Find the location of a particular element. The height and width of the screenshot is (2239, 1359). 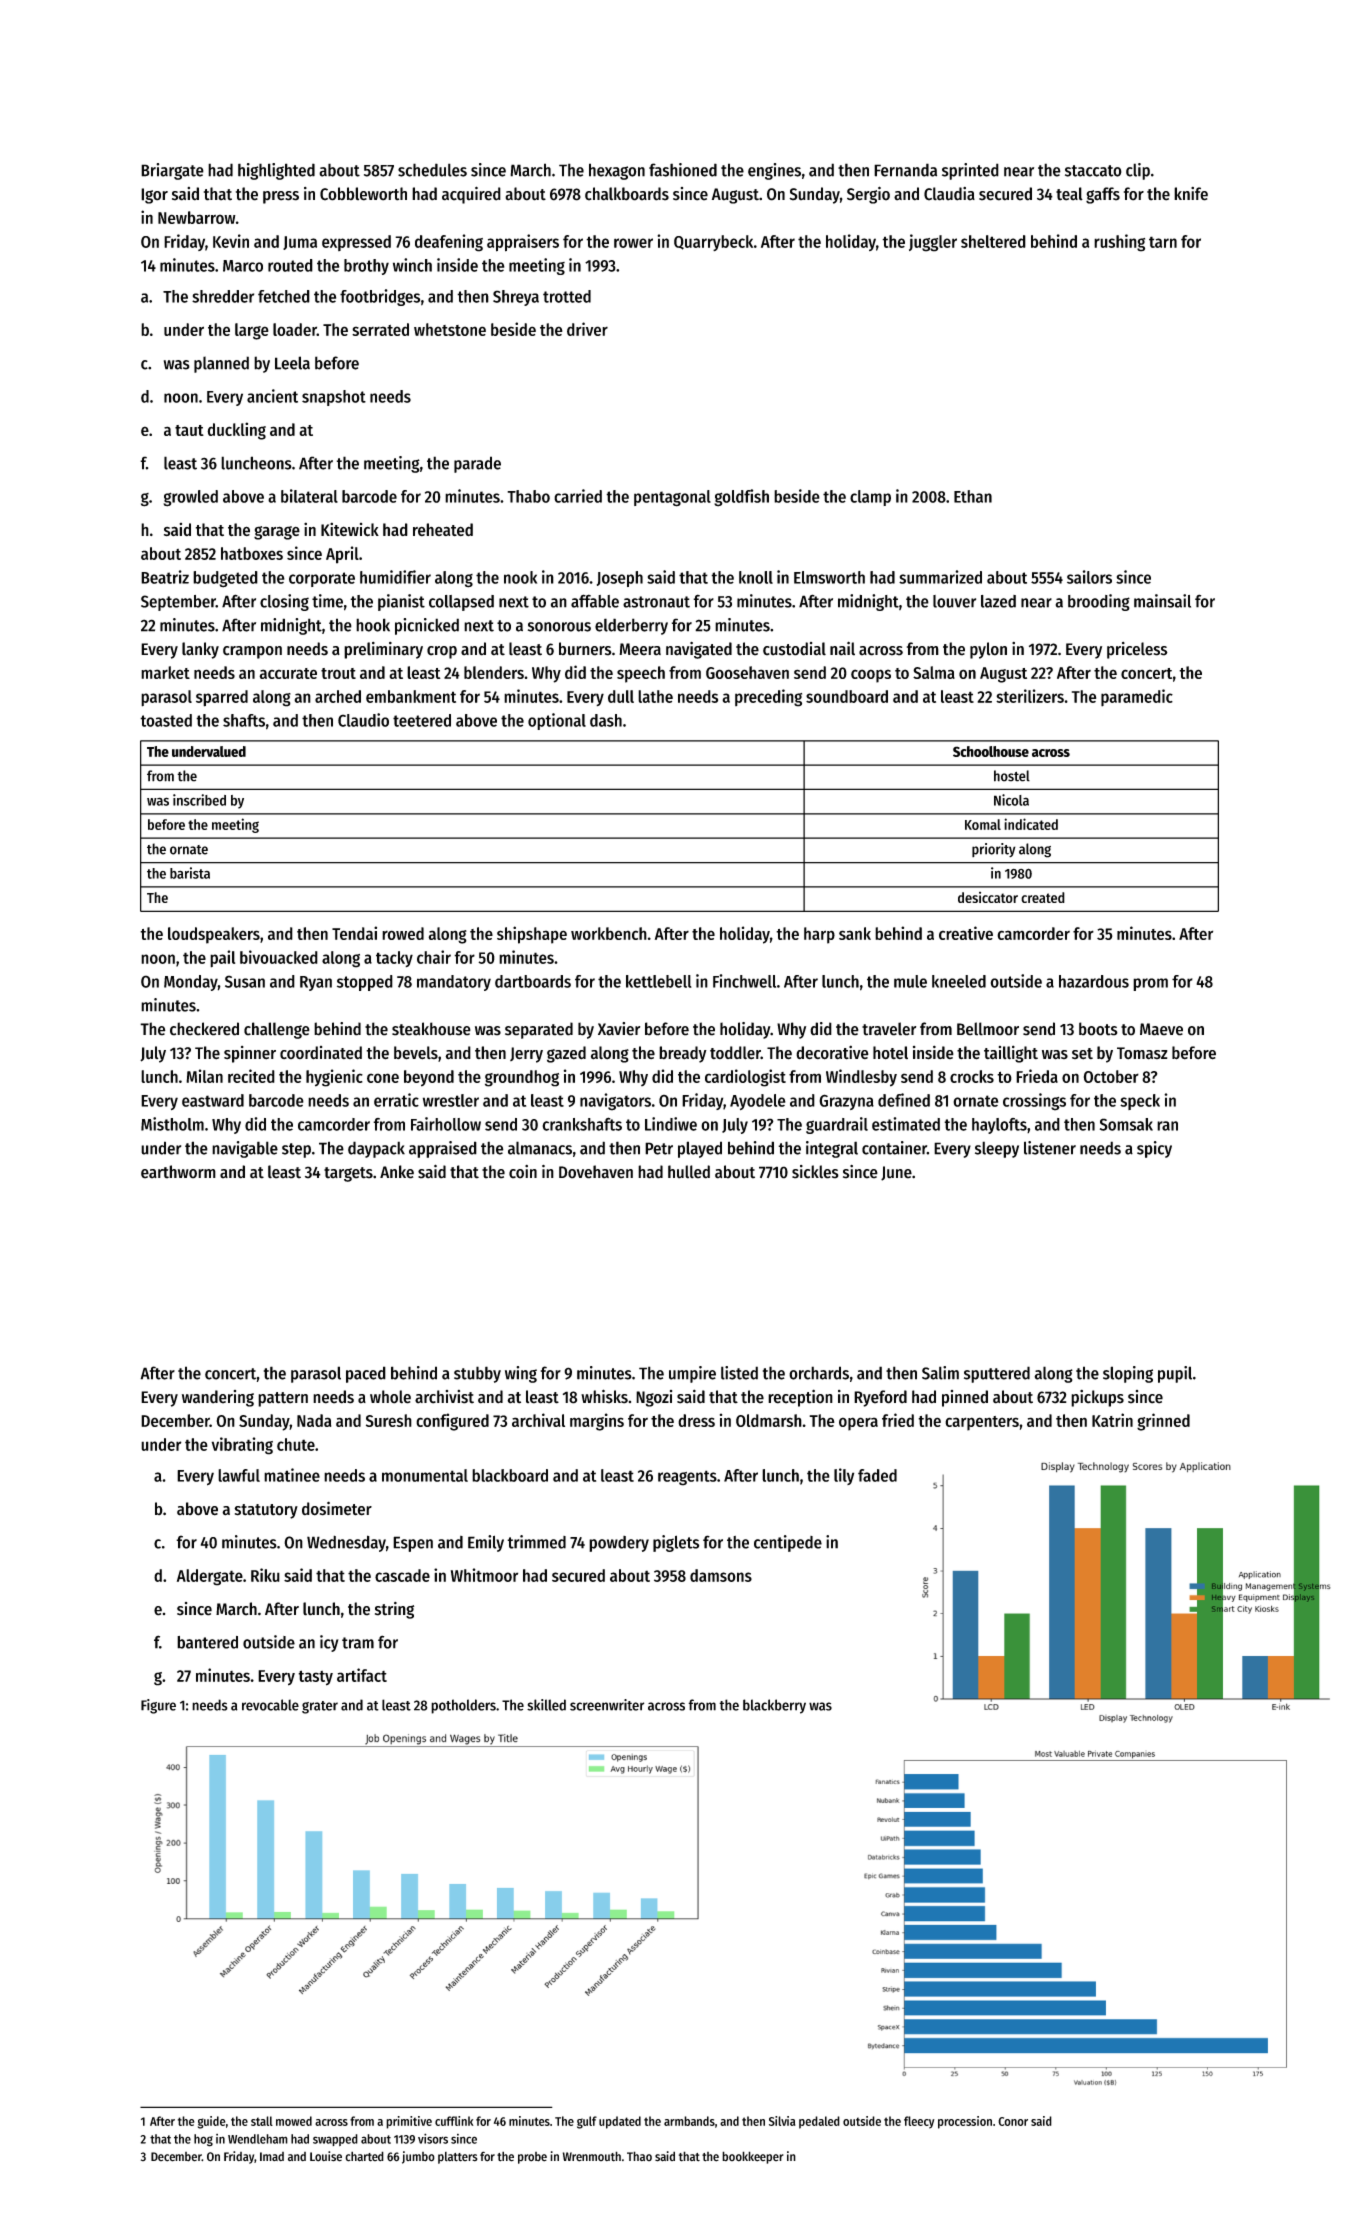

wandering is located at coordinates (218, 1398).
